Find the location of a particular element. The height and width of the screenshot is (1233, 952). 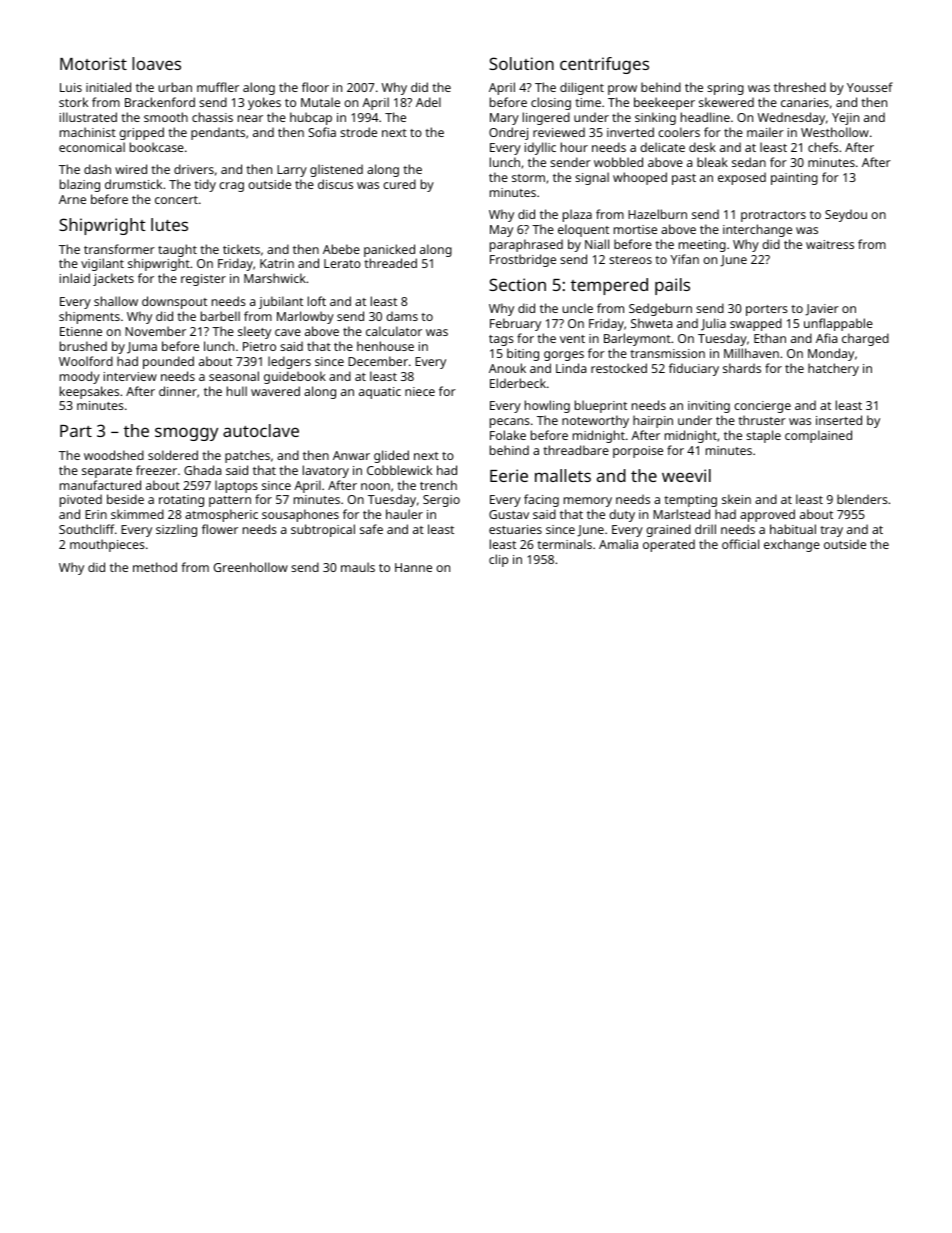

Youssef is located at coordinates (870, 87).
